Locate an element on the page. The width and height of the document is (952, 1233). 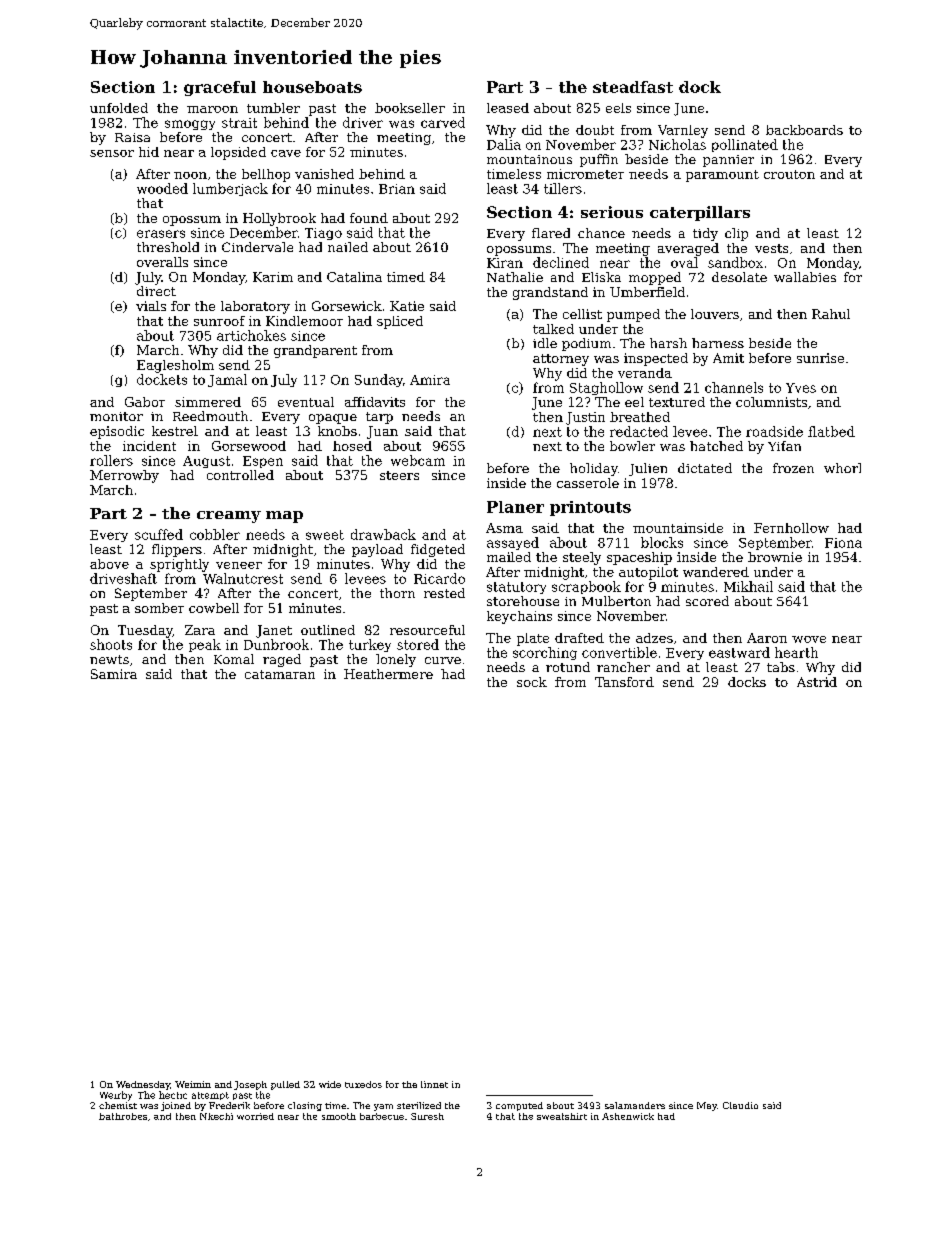
Heathermere is located at coordinates (388, 674).
